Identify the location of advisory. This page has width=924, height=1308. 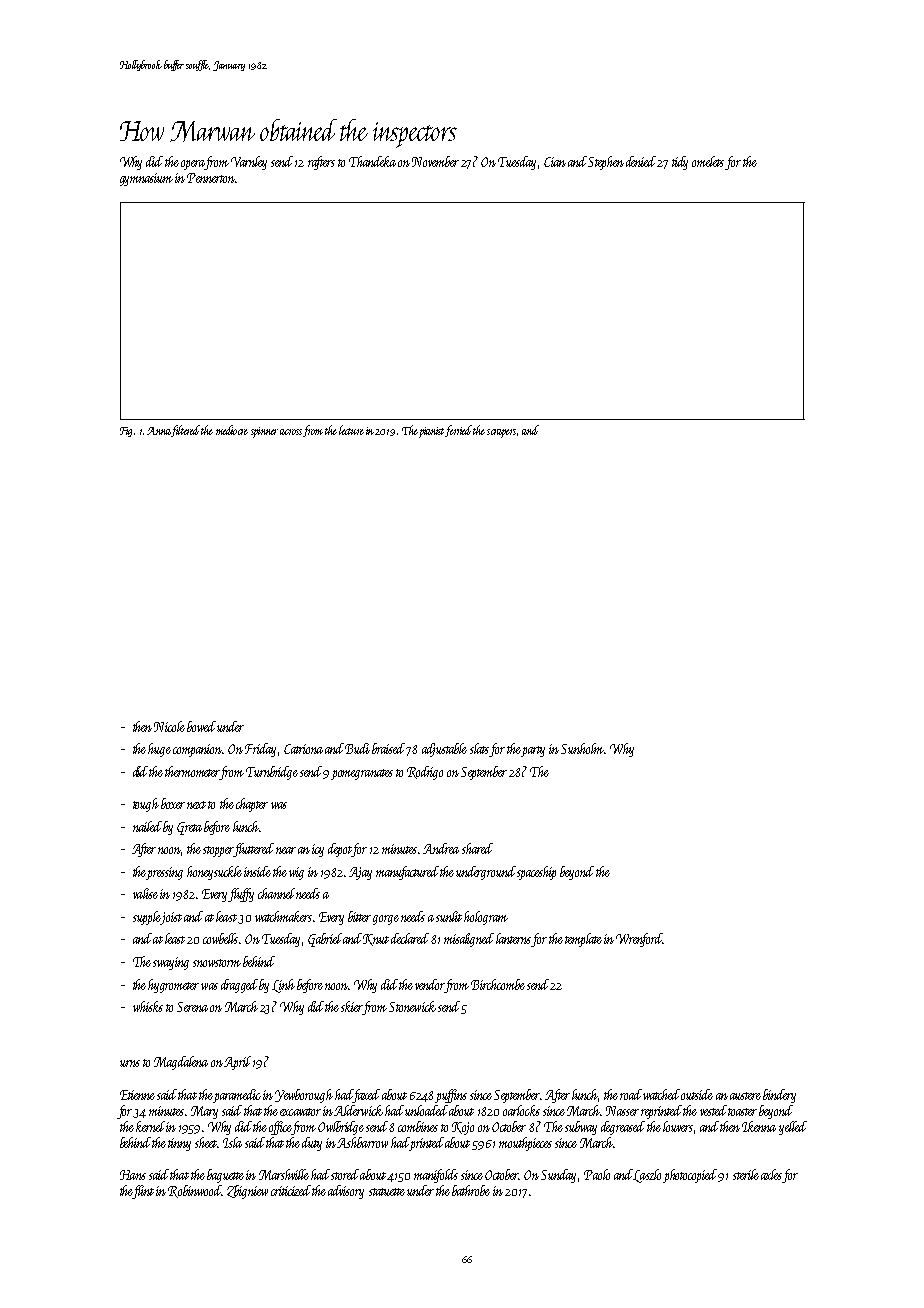
(346, 1192).
